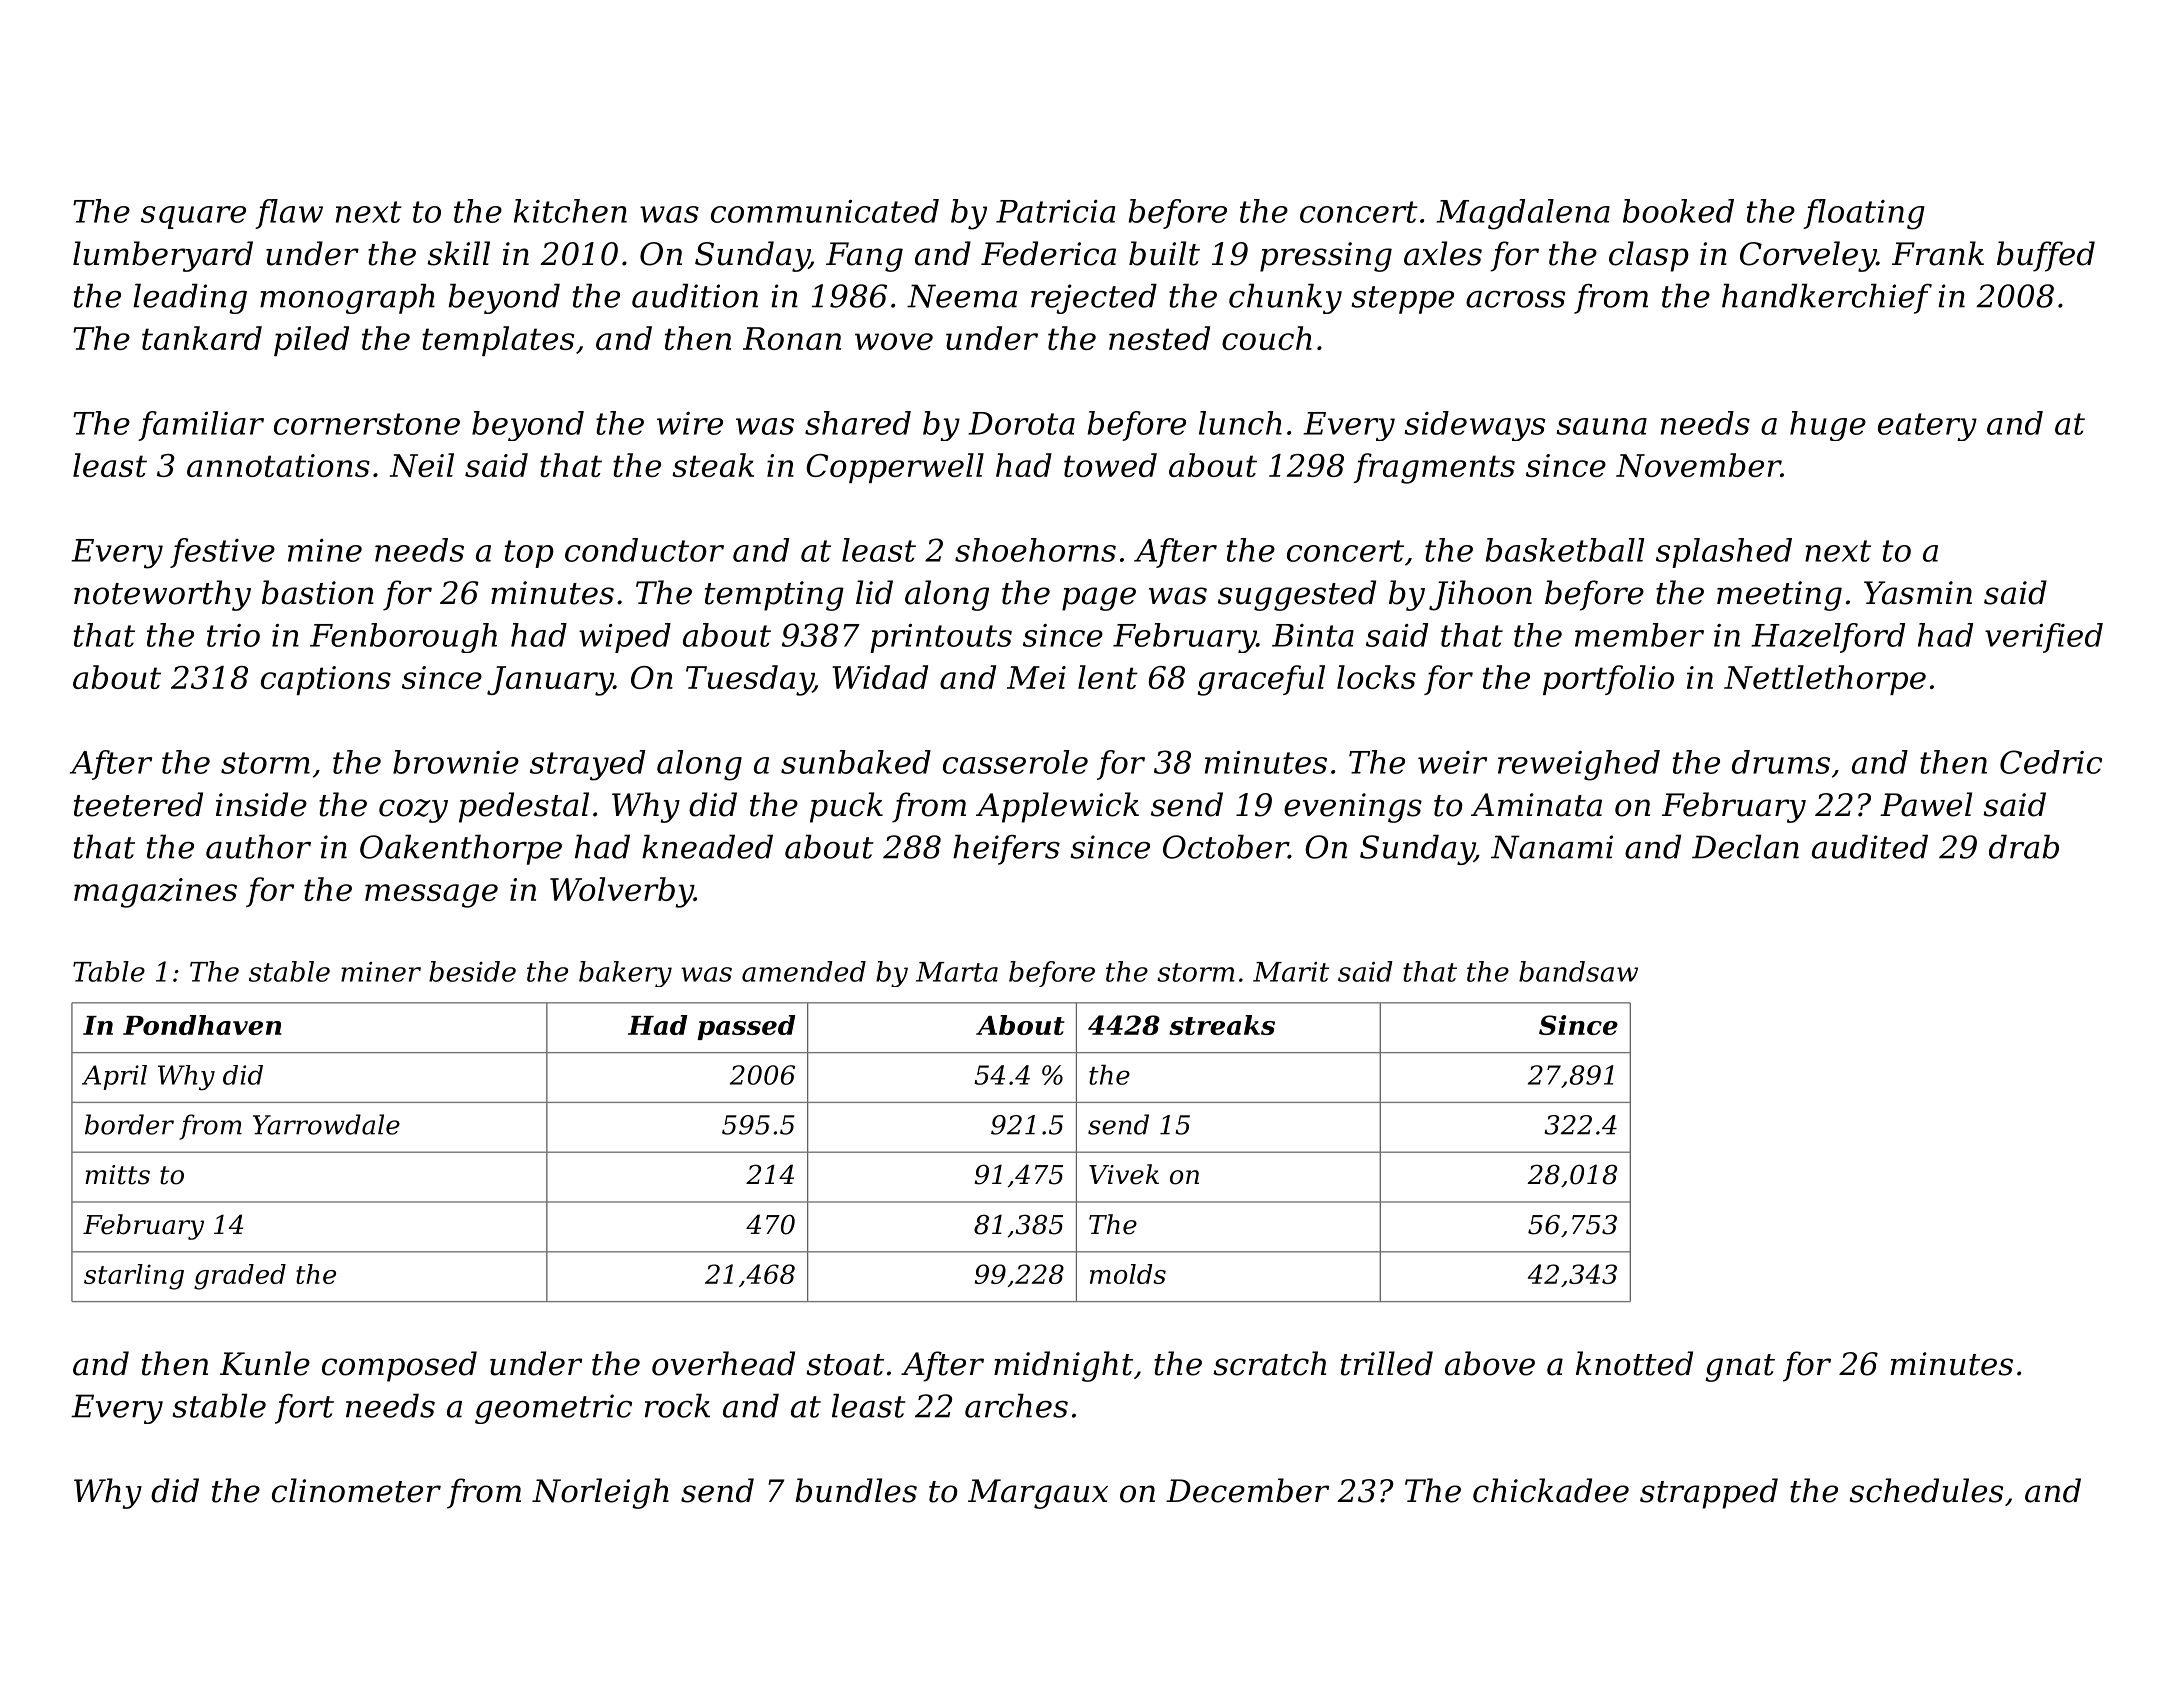 The width and height of the screenshot is (2178, 1683). I want to click on Vivek, so click(1124, 1174).
